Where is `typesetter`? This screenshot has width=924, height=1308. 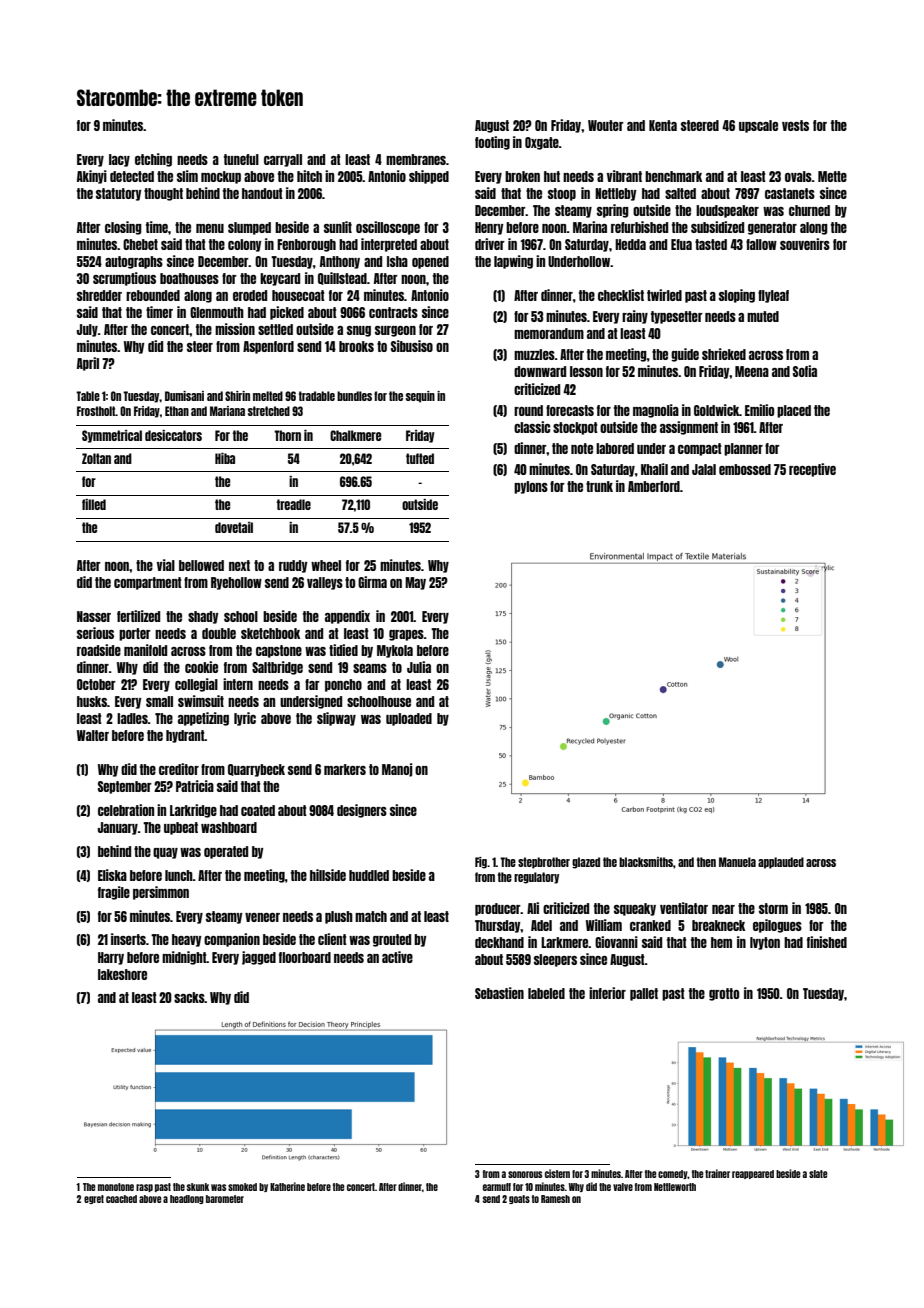 typesetter is located at coordinates (677, 317).
